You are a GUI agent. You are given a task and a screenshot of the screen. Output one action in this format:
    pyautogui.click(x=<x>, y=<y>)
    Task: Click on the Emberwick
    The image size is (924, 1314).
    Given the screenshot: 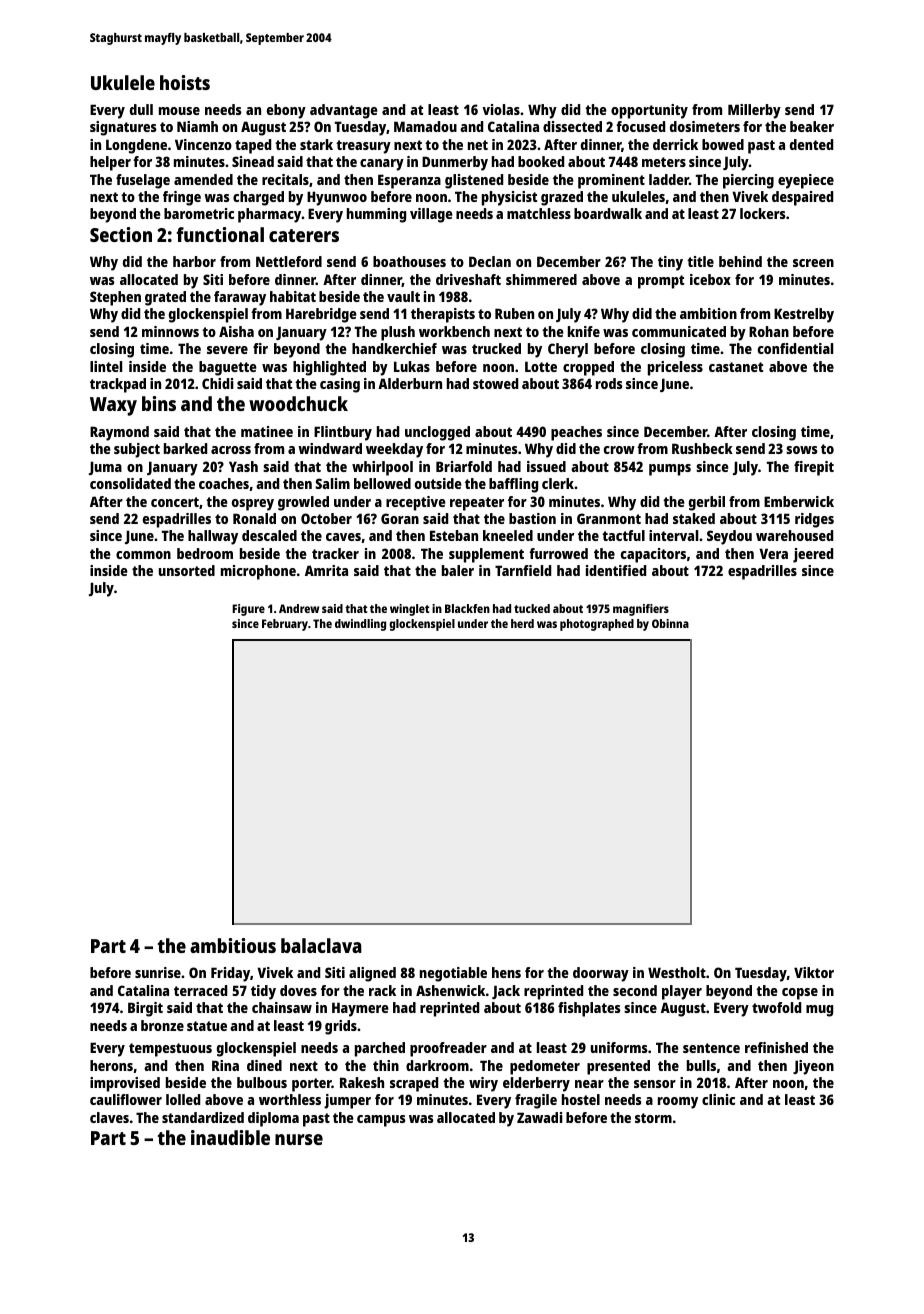 What is the action you would take?
    pyautogui.click(x=799, y=501)
